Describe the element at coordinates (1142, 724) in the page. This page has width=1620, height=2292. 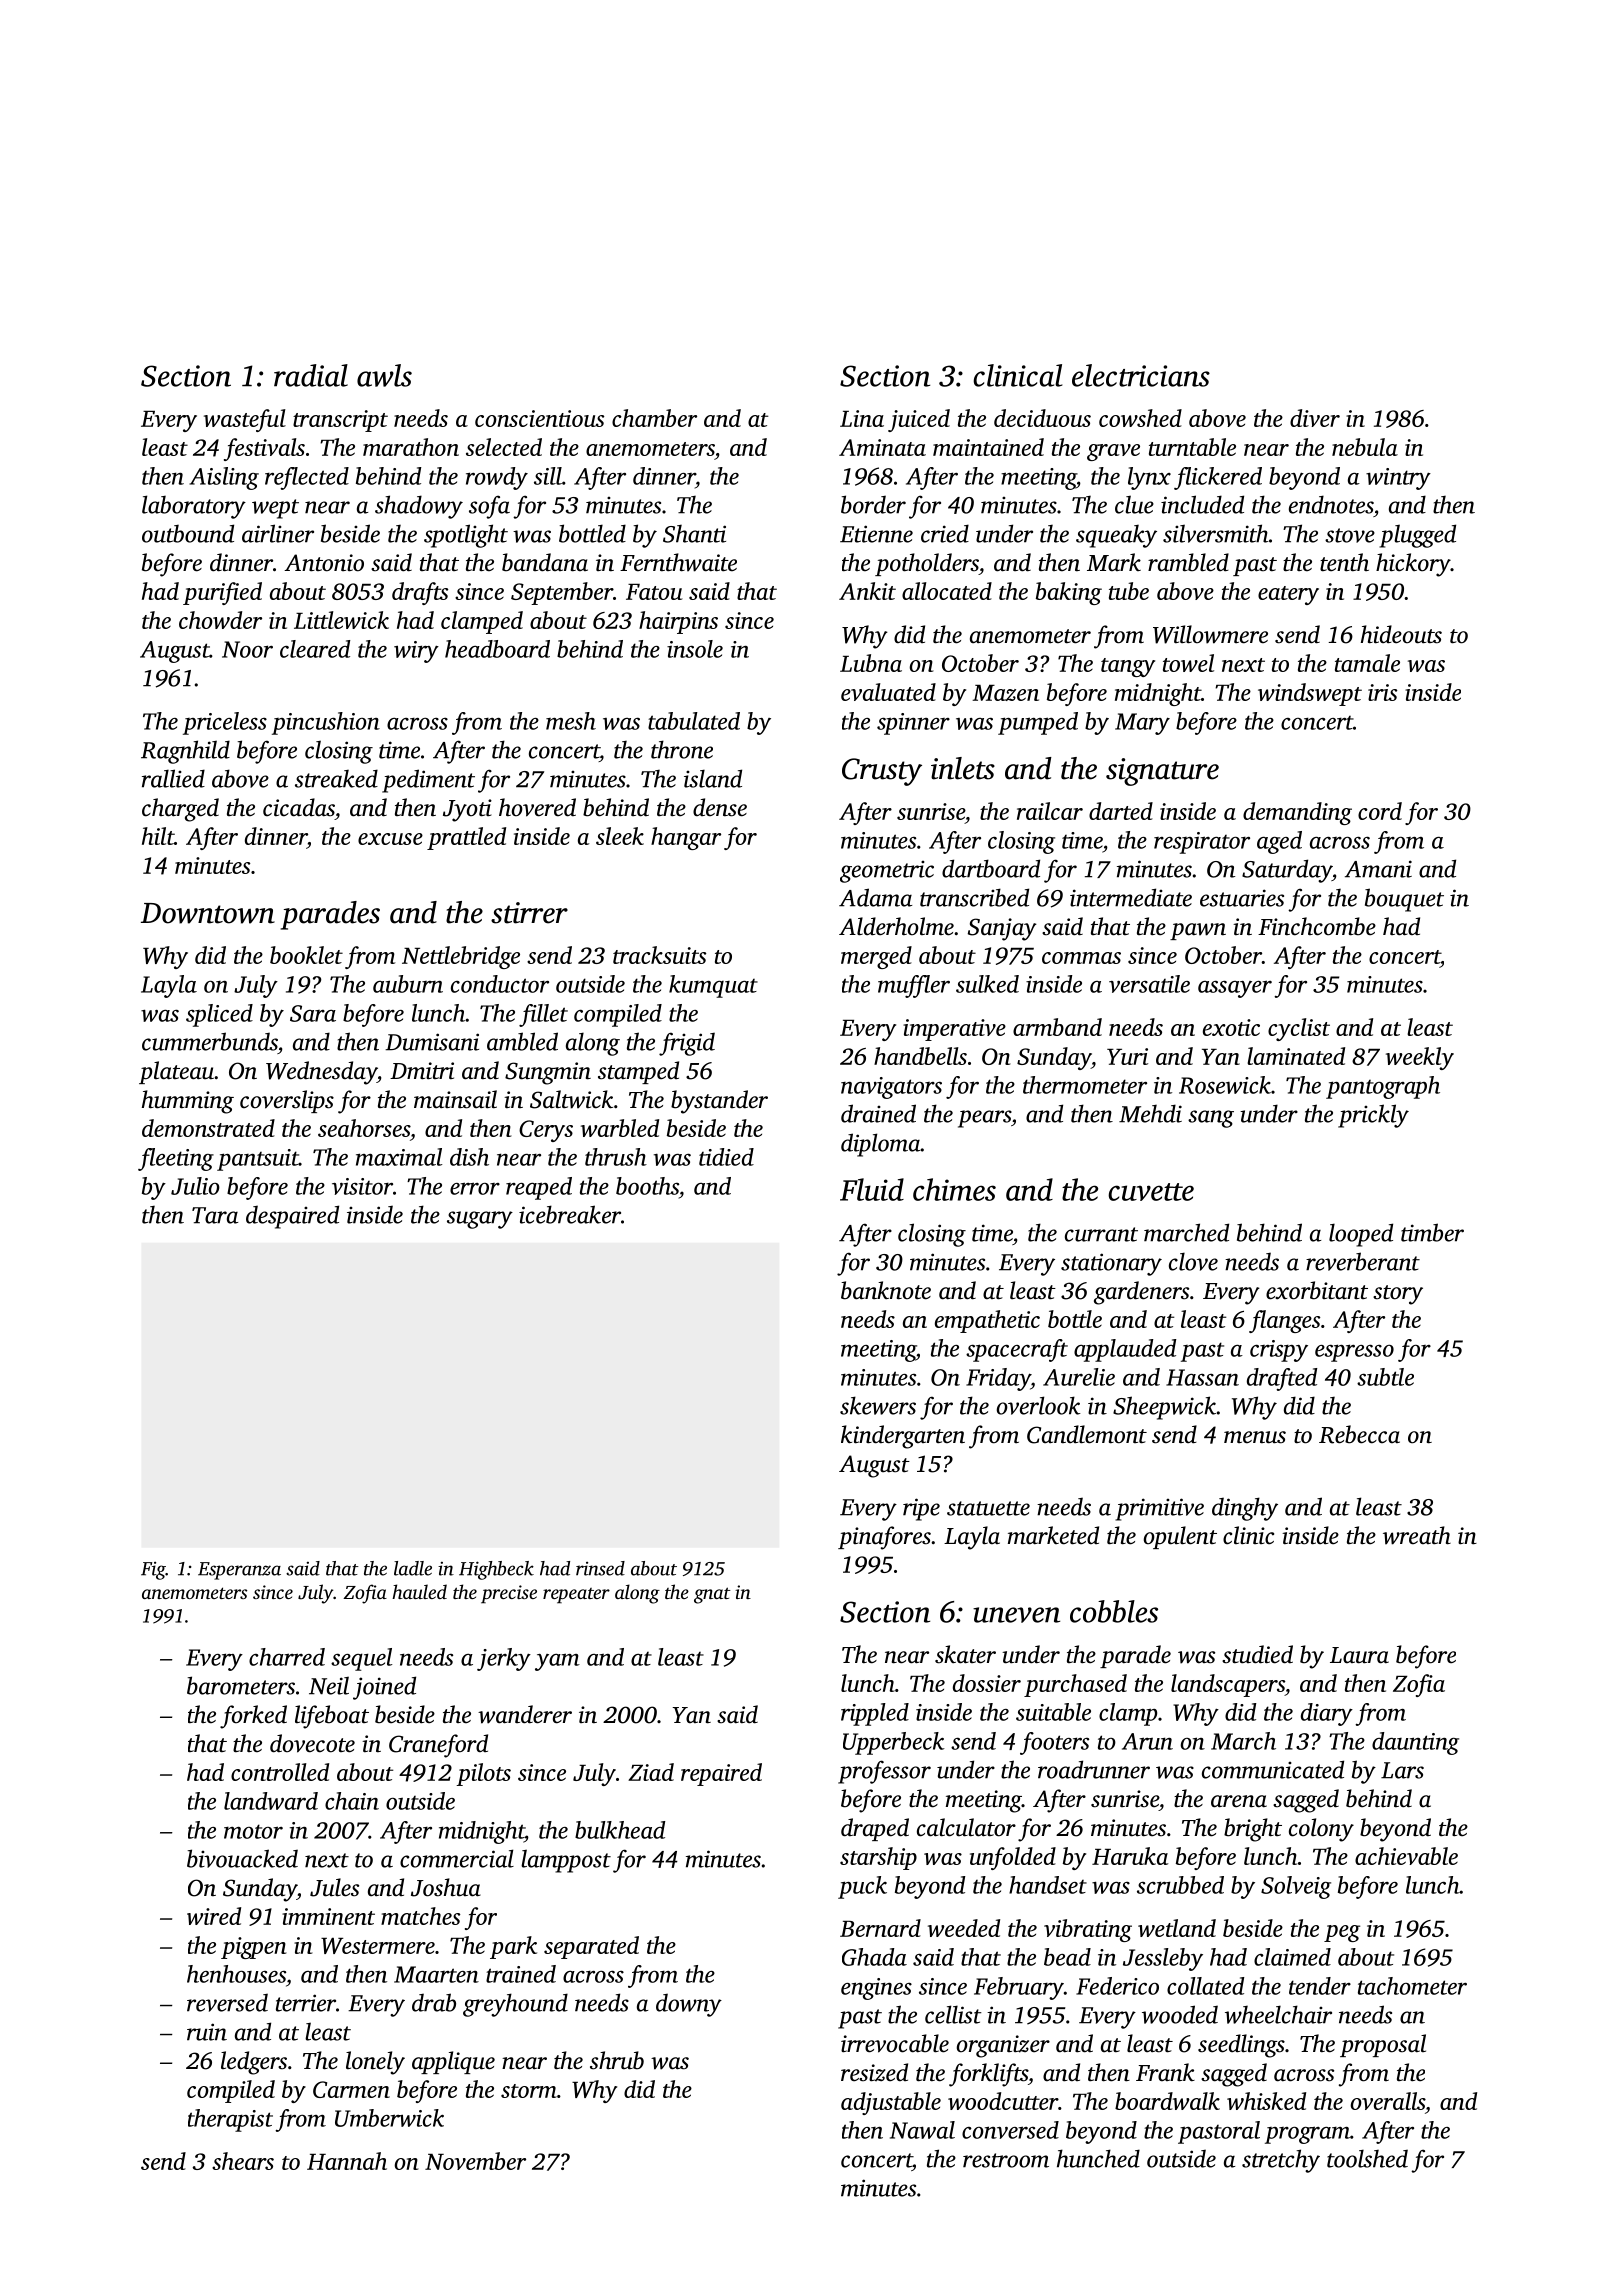
I see `Mary` at that location.
